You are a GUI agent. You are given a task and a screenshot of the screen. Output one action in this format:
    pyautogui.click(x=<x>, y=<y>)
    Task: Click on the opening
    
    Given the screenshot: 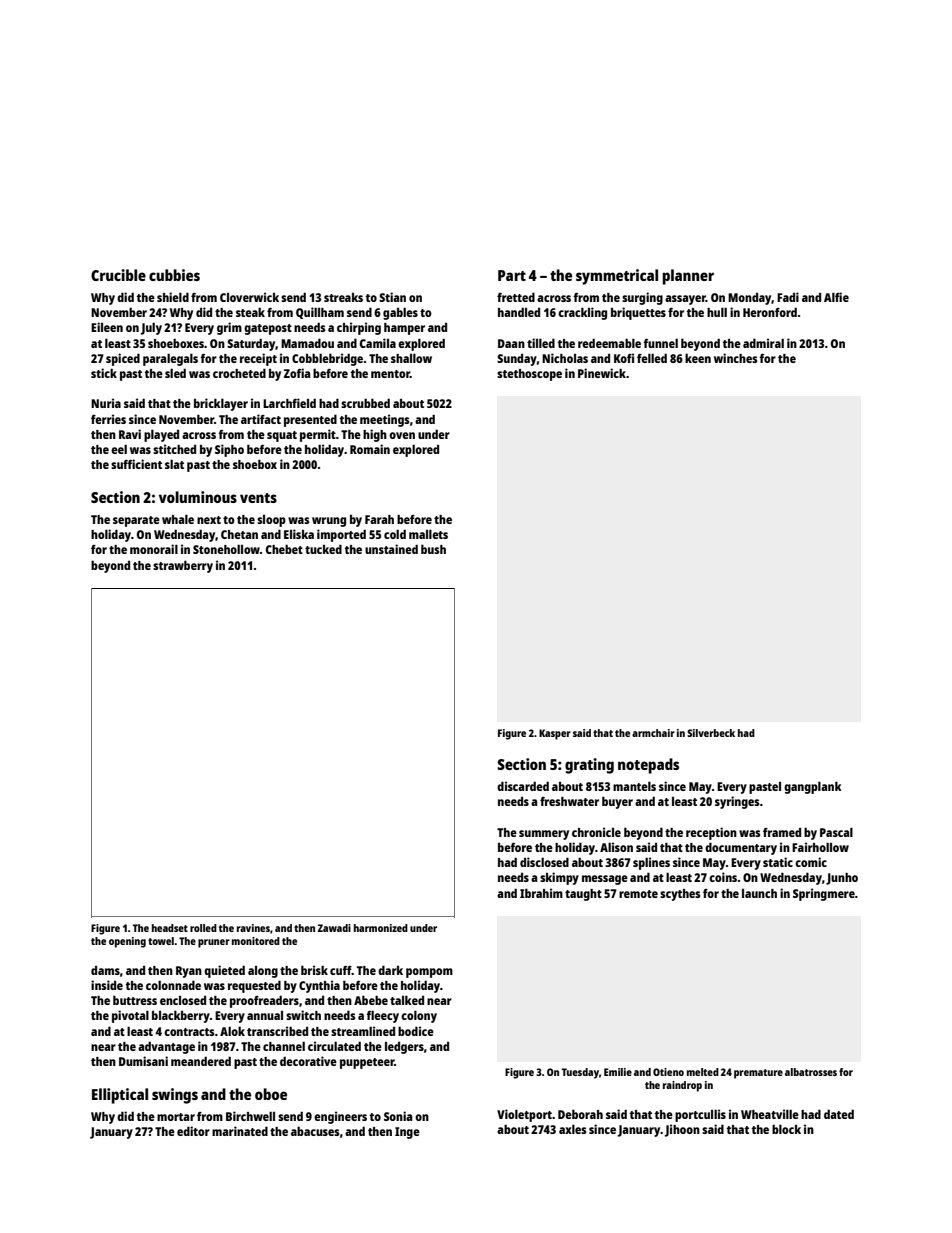 What is the action you would take?
    pyautogui.click(x=127, y=942)
